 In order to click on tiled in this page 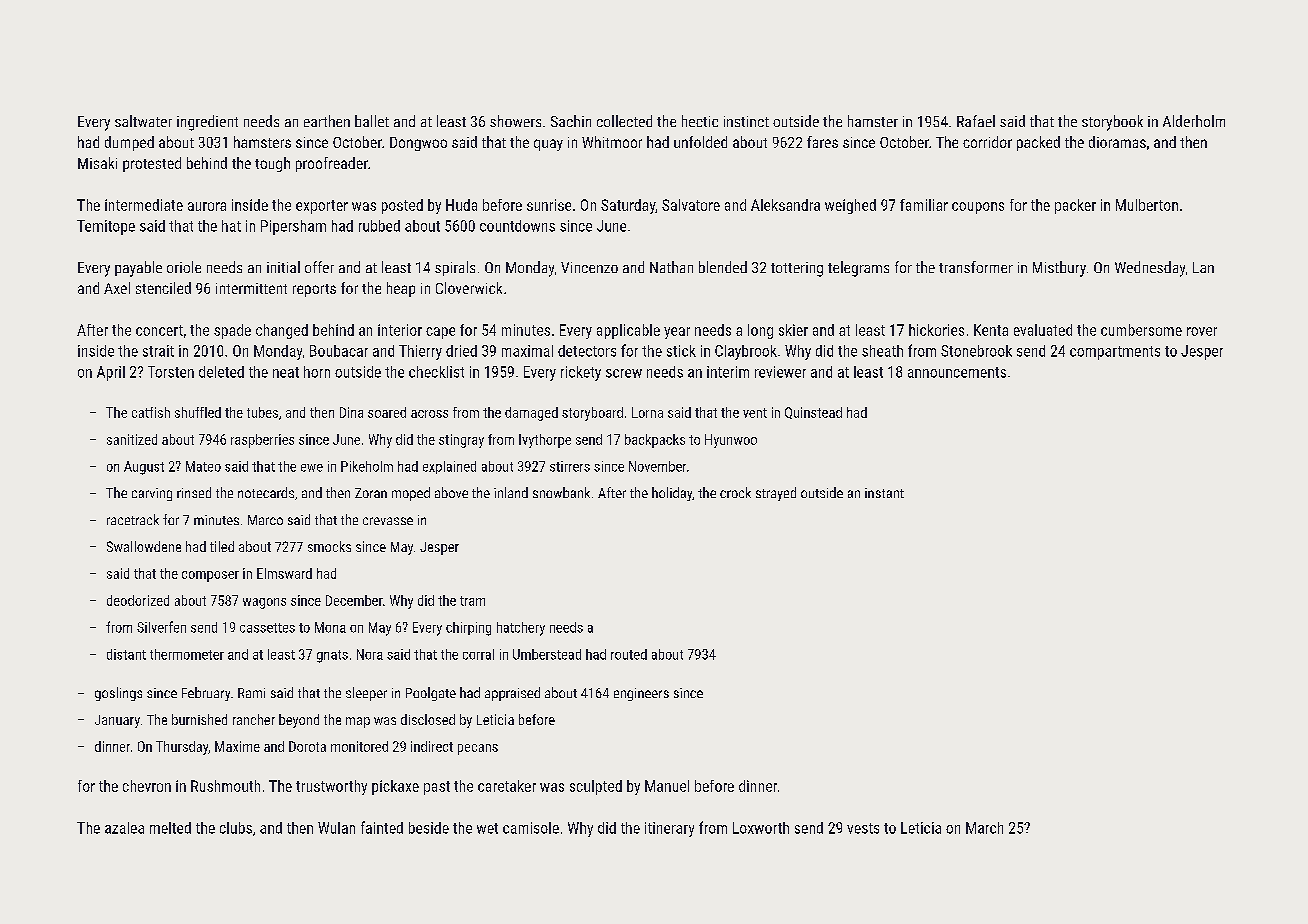, I will do `click(222, 546)`.
